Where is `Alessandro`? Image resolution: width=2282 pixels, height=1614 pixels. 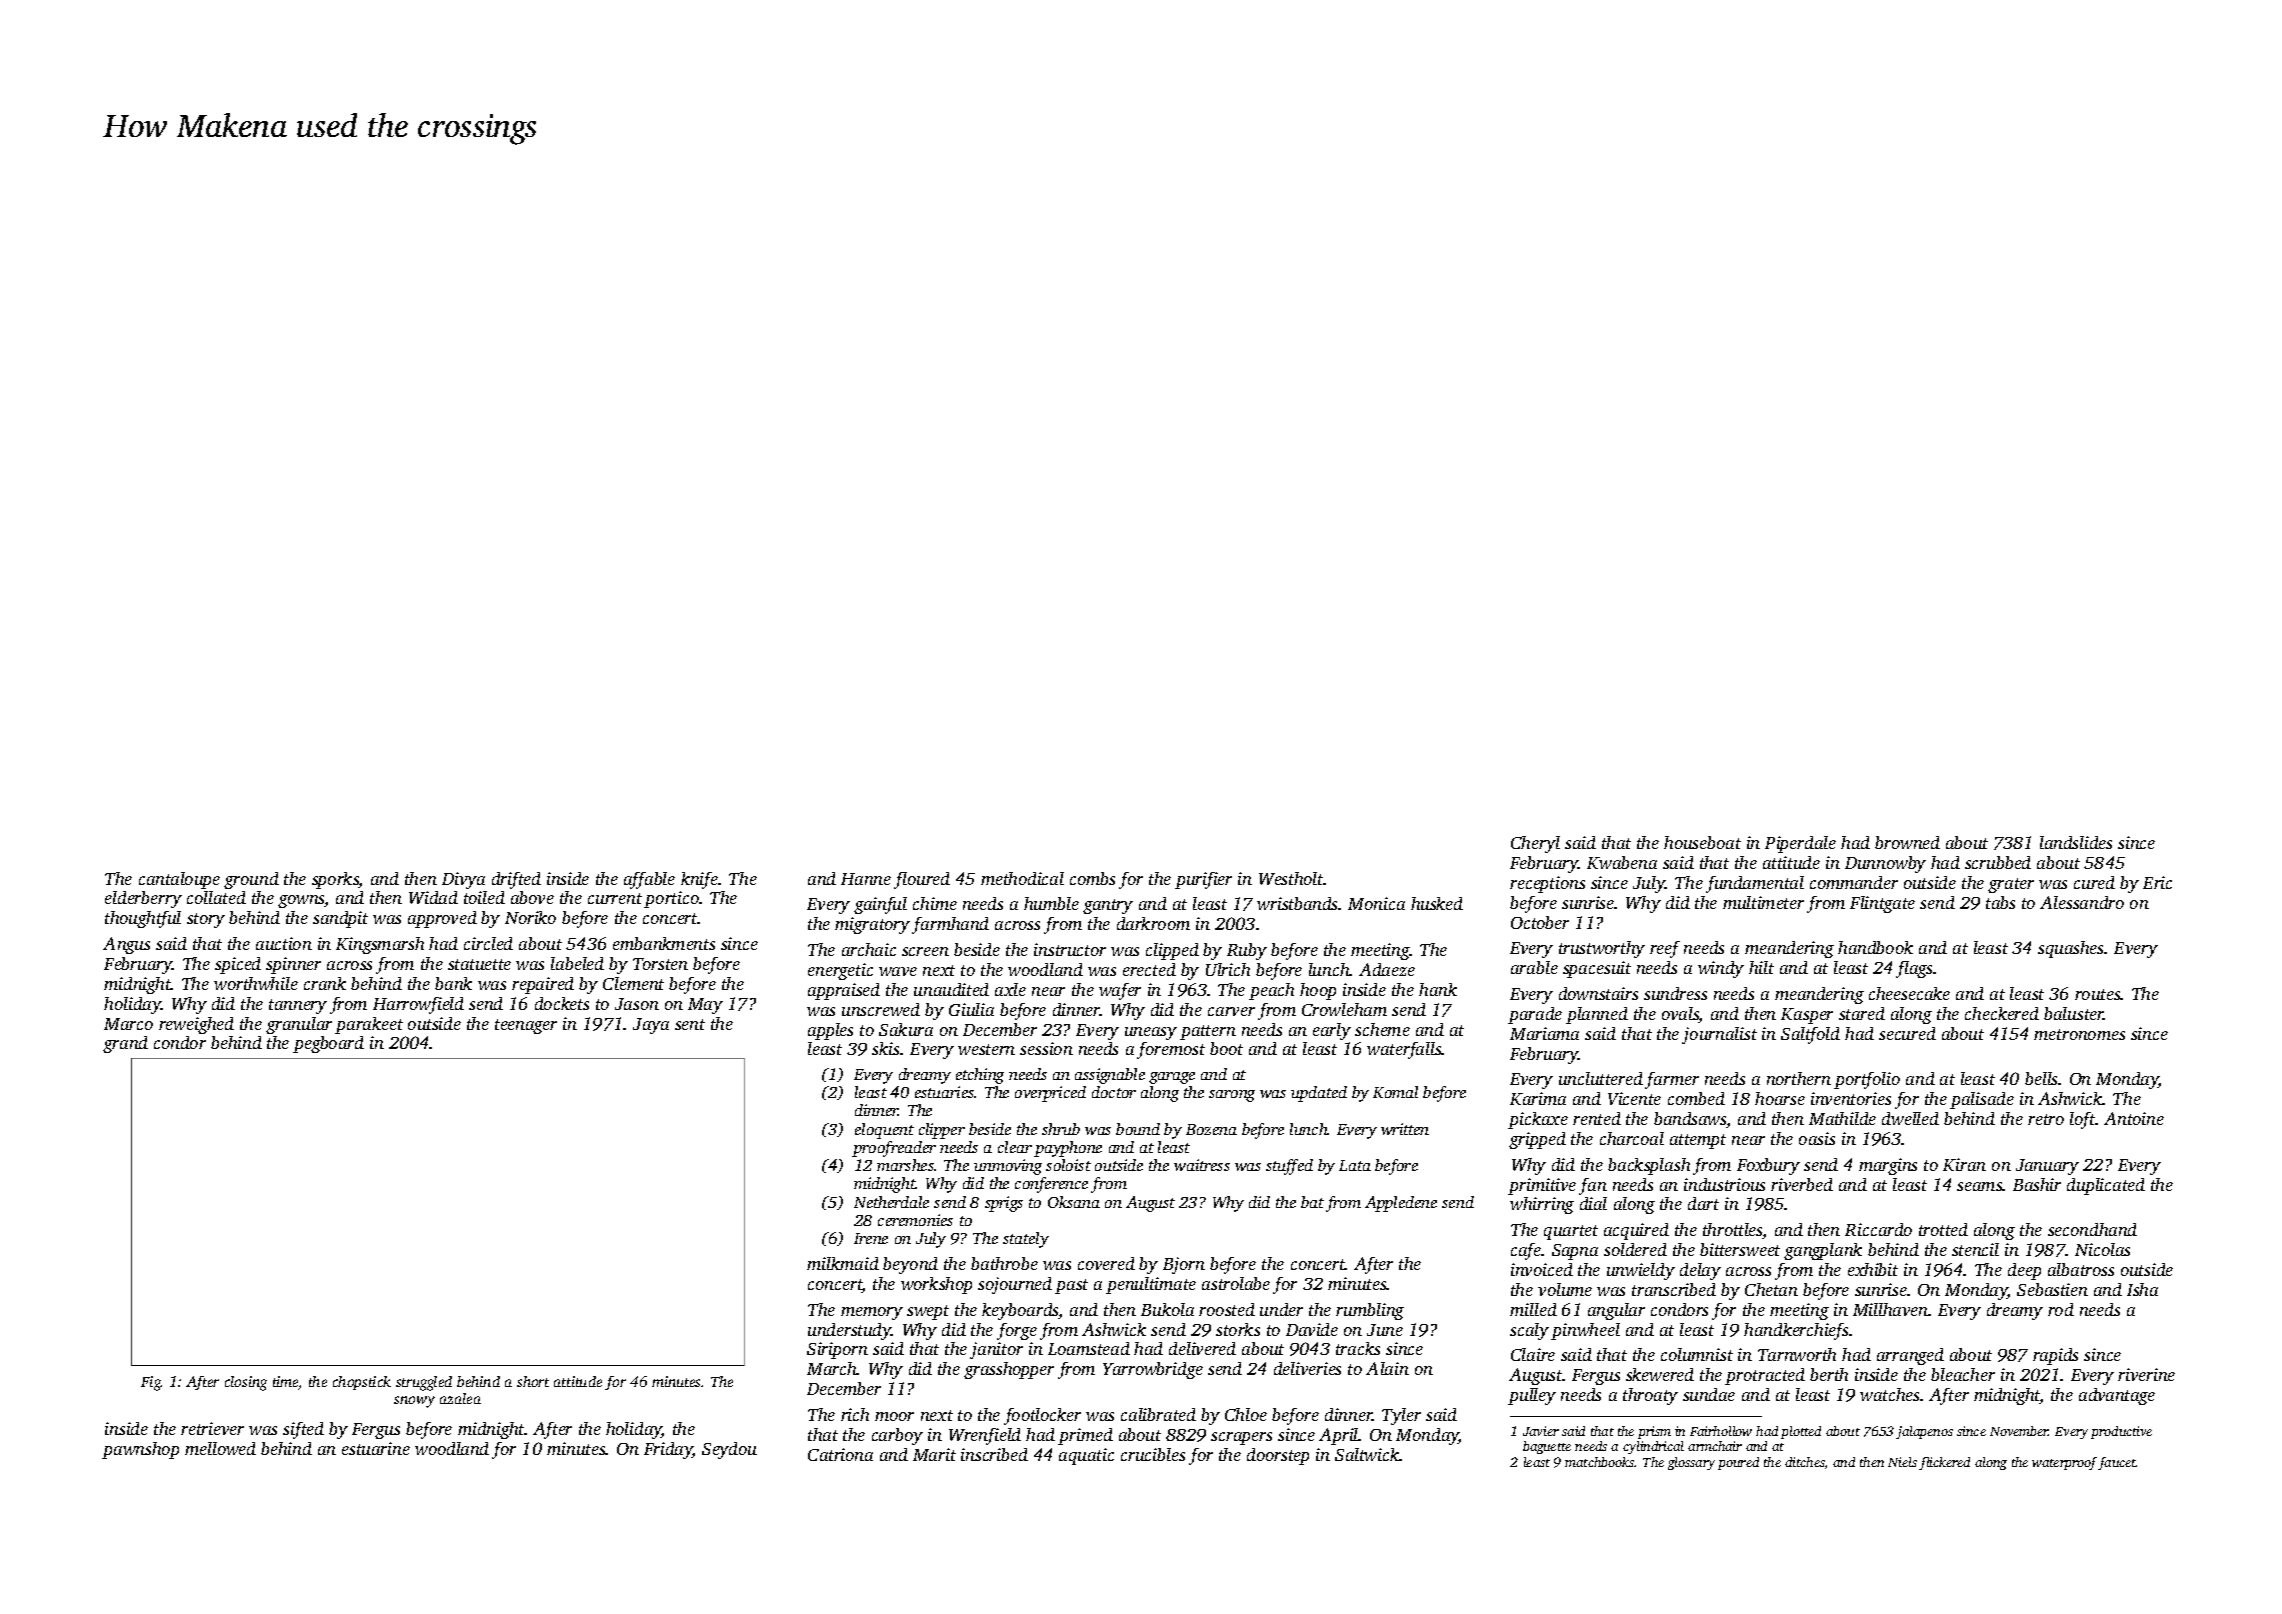 Alessandro is located at coordinates (2082, 902).
